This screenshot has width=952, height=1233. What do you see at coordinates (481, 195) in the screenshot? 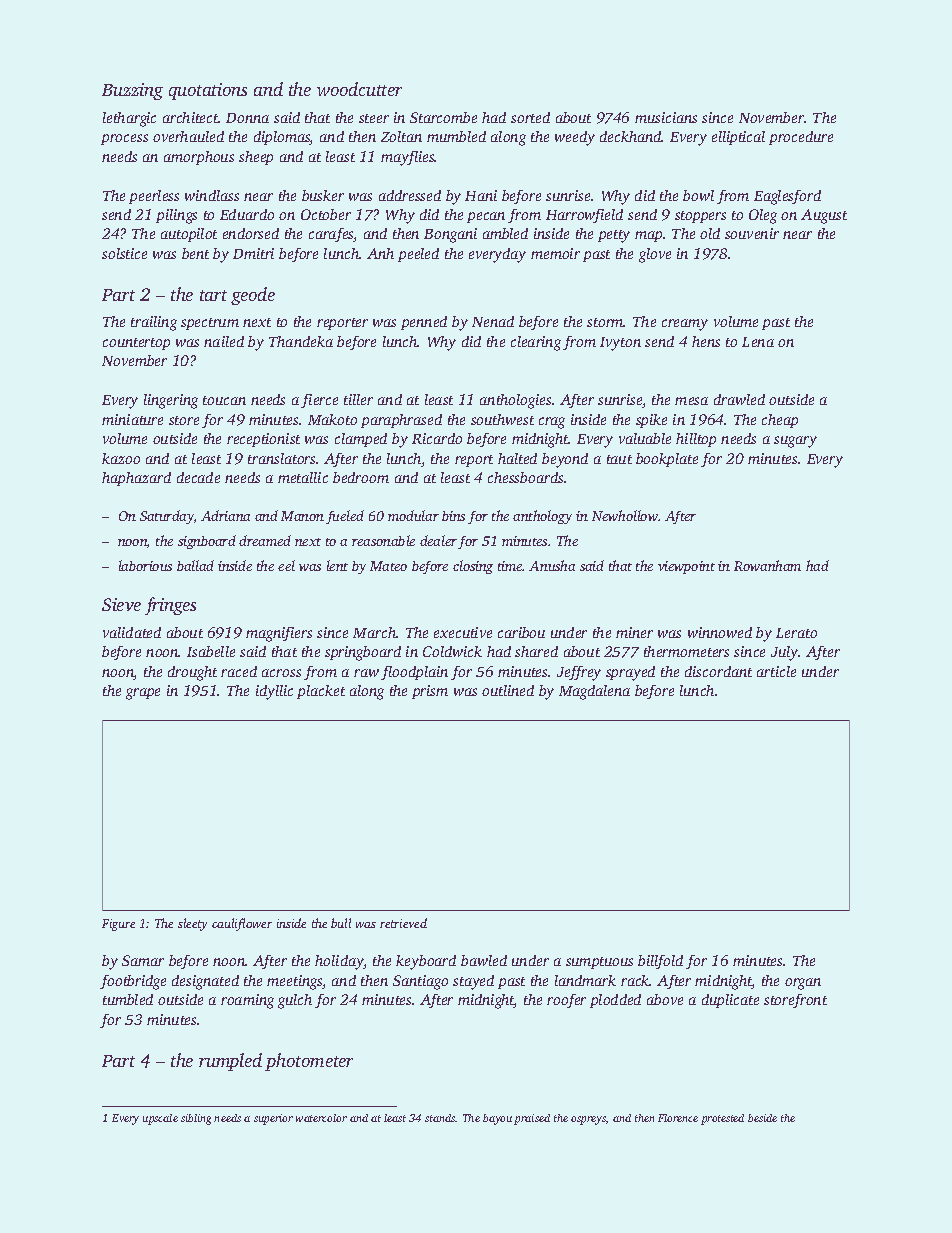
I see `Hani` at bounding box center [481, 195].
